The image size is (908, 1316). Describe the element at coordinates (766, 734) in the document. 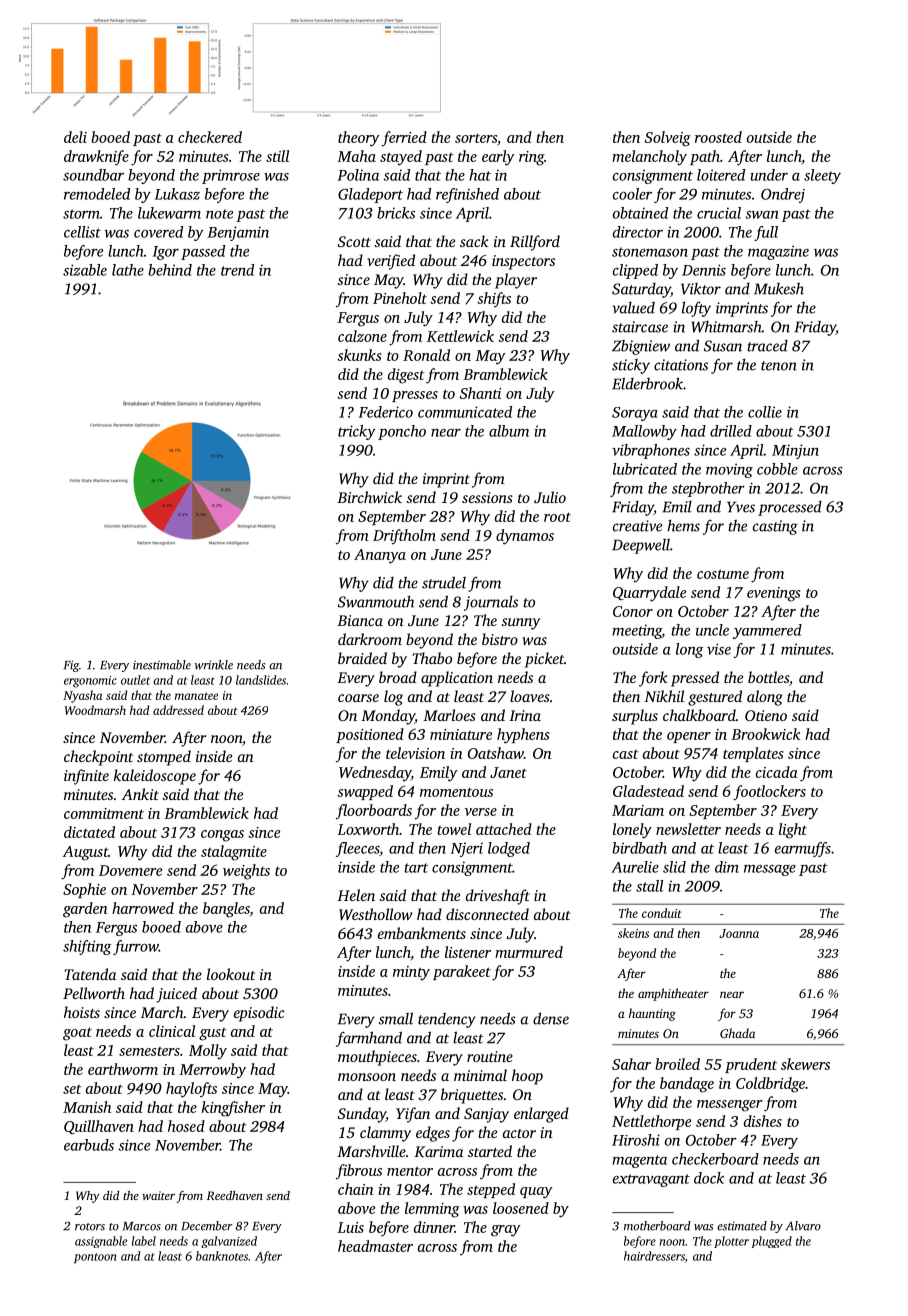

I see `Brookwick` at that location.
